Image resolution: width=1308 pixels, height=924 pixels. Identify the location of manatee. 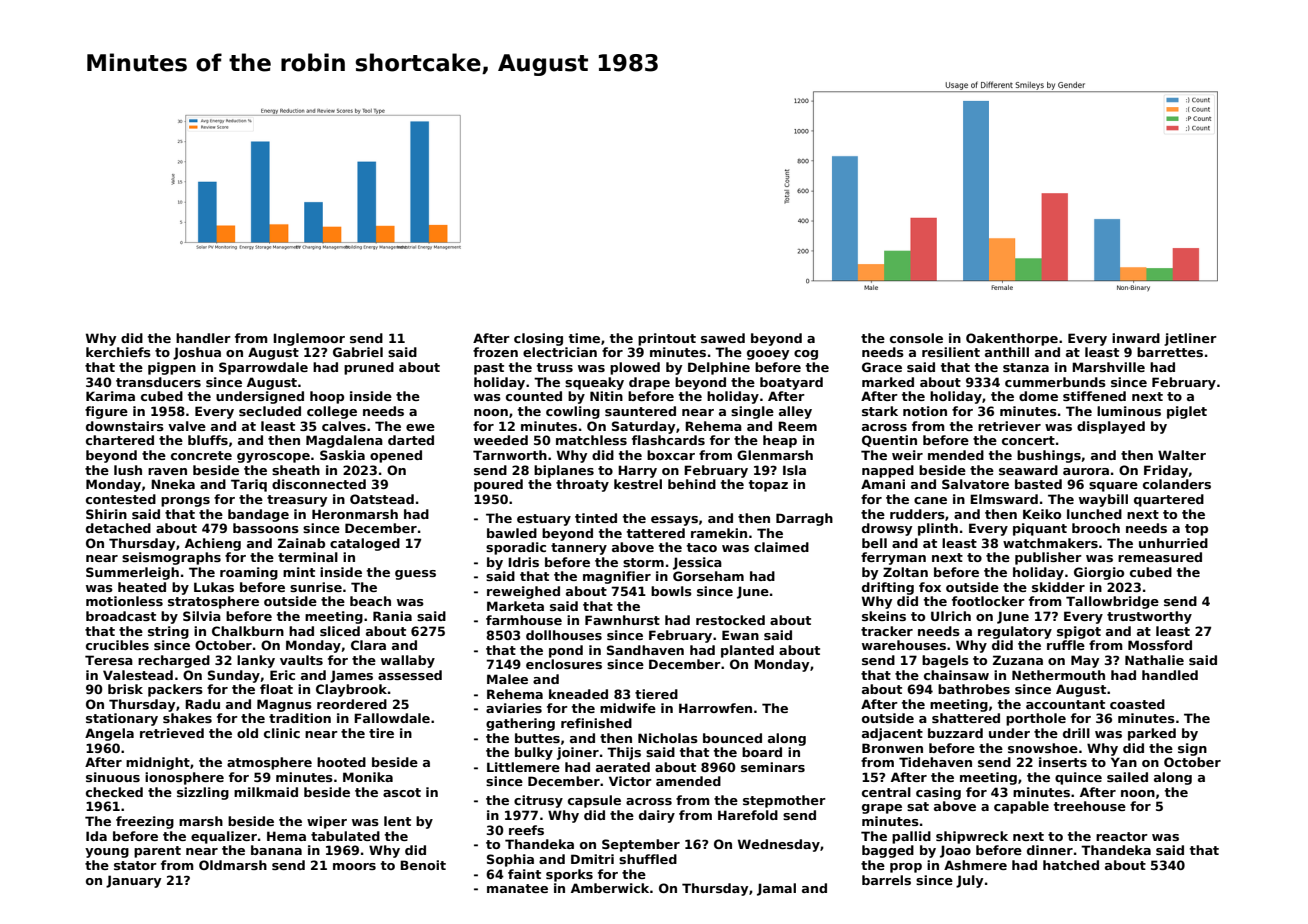
(517, 888).
